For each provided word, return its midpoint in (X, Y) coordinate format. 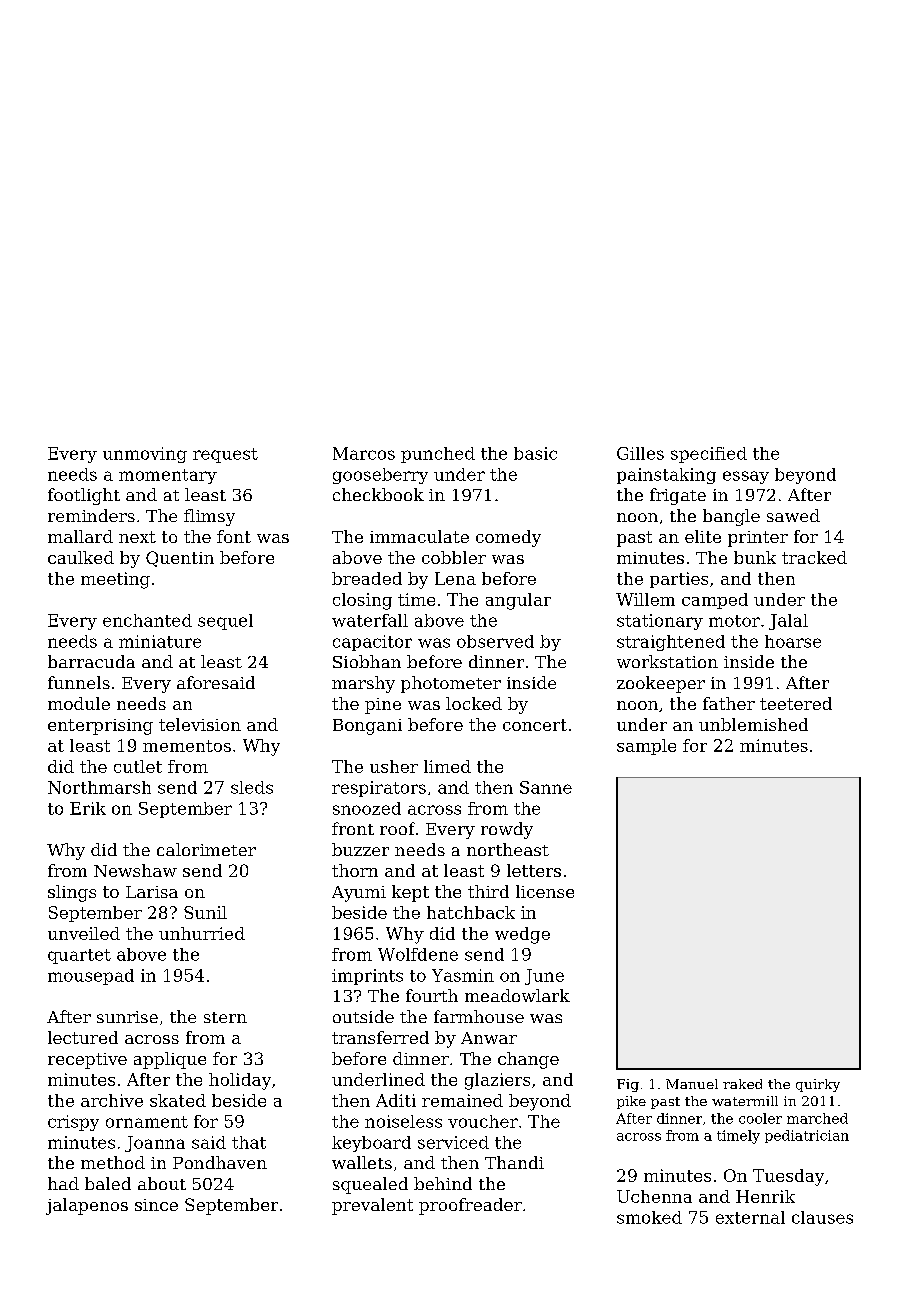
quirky (818, 1085)
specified (709, 455)
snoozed (367, 808)
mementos (187, 746)
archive (112, 1100)
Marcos (364, 453)
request (225, 455)
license (545, 891)
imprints (367, 977)
